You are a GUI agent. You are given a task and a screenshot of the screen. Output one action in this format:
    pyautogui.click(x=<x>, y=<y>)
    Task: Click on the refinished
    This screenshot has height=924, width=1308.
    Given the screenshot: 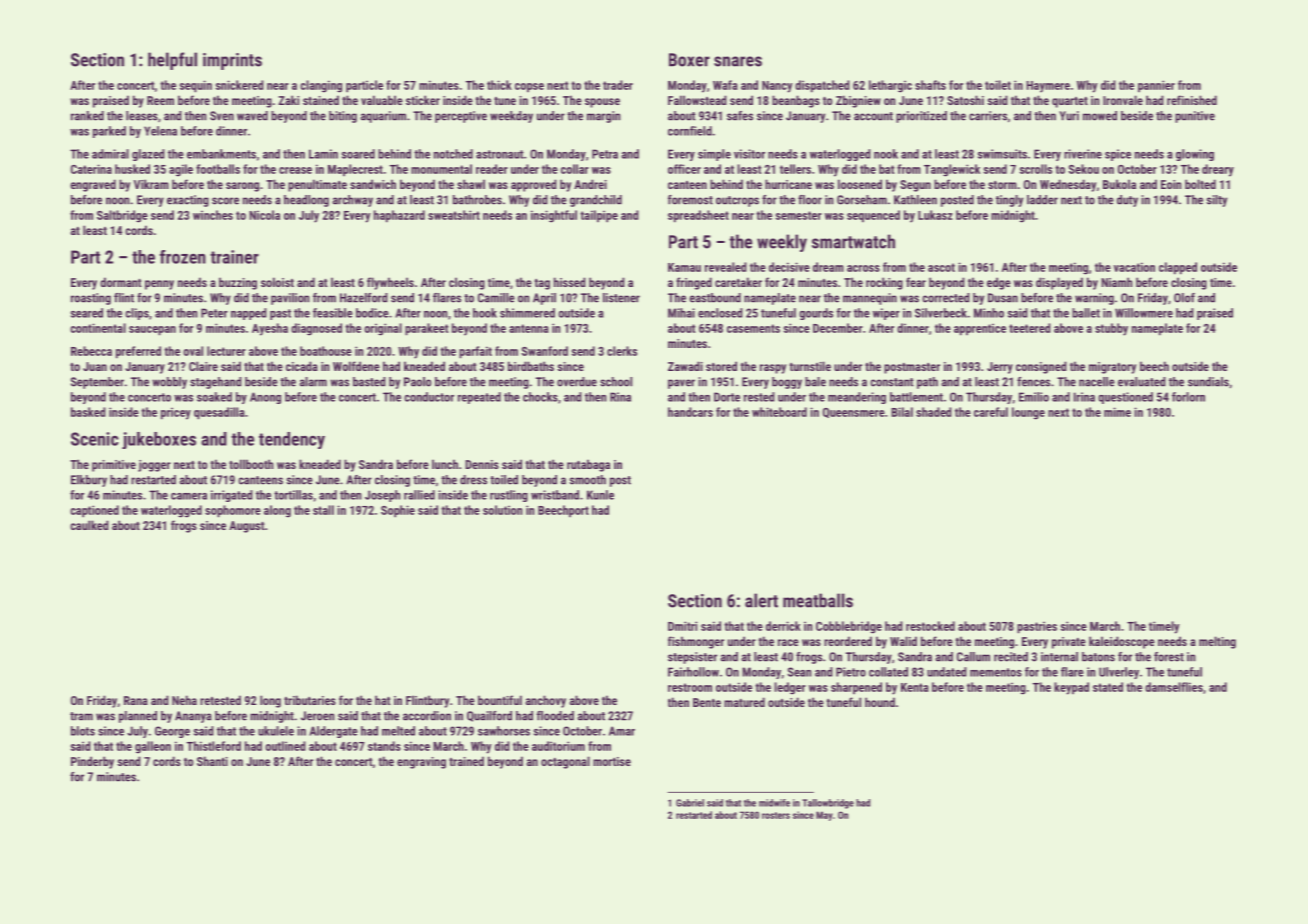 What is the action you would take?
    pyautogui.click(x=1192, y=100)
